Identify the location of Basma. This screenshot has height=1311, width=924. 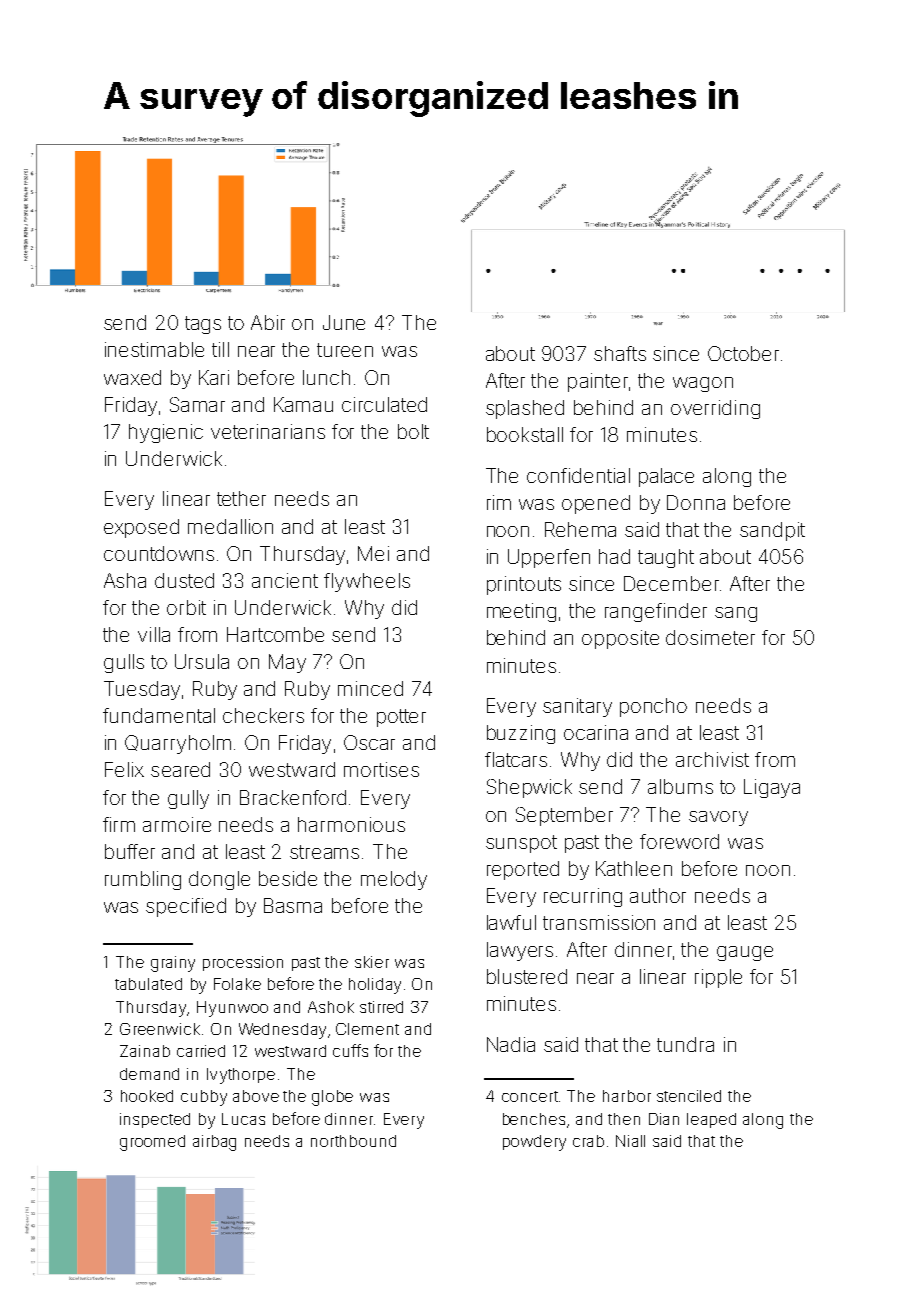
(293, 905).
